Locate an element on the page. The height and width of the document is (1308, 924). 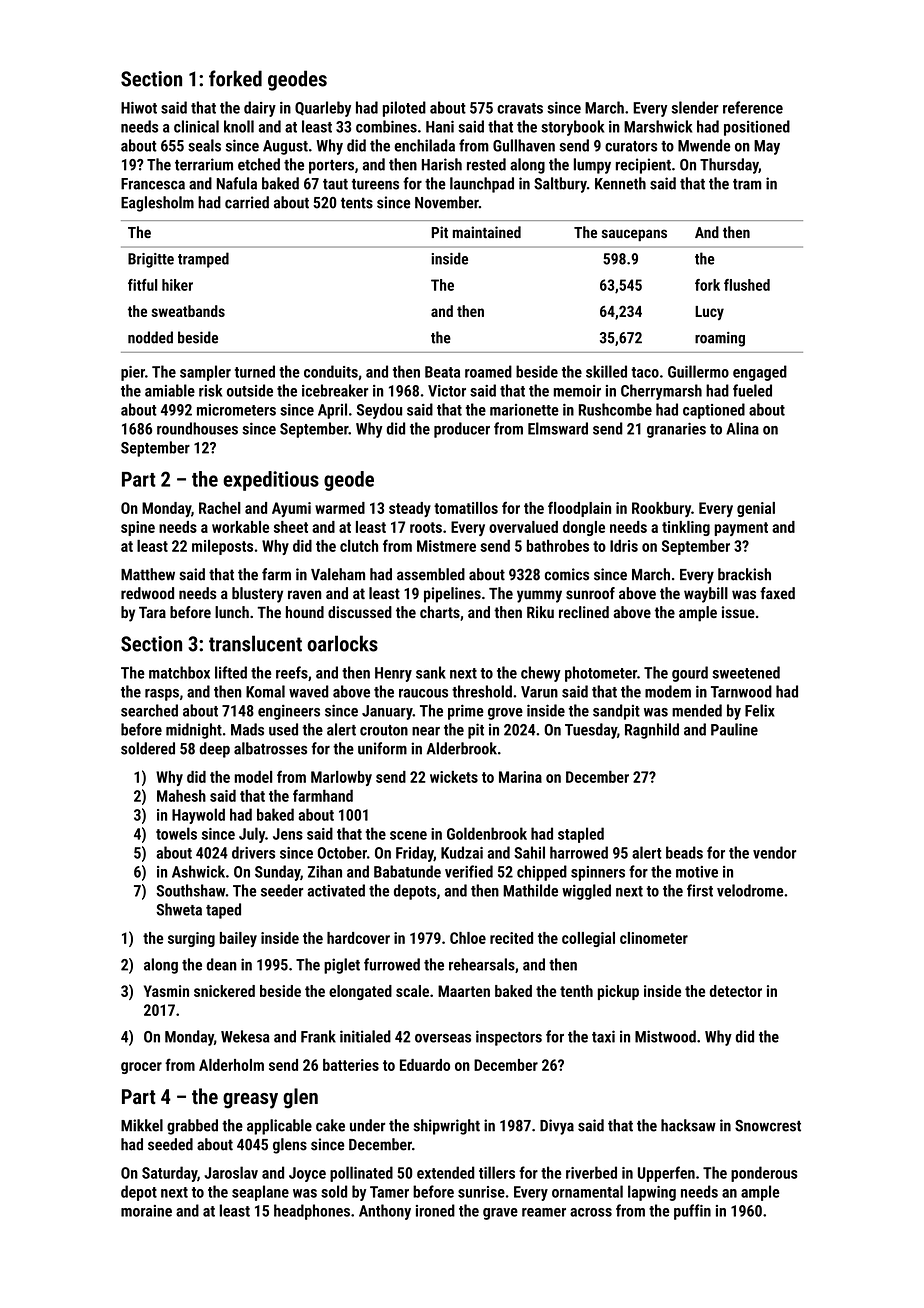
Ragnhild is located at coordinates (652, 731).
